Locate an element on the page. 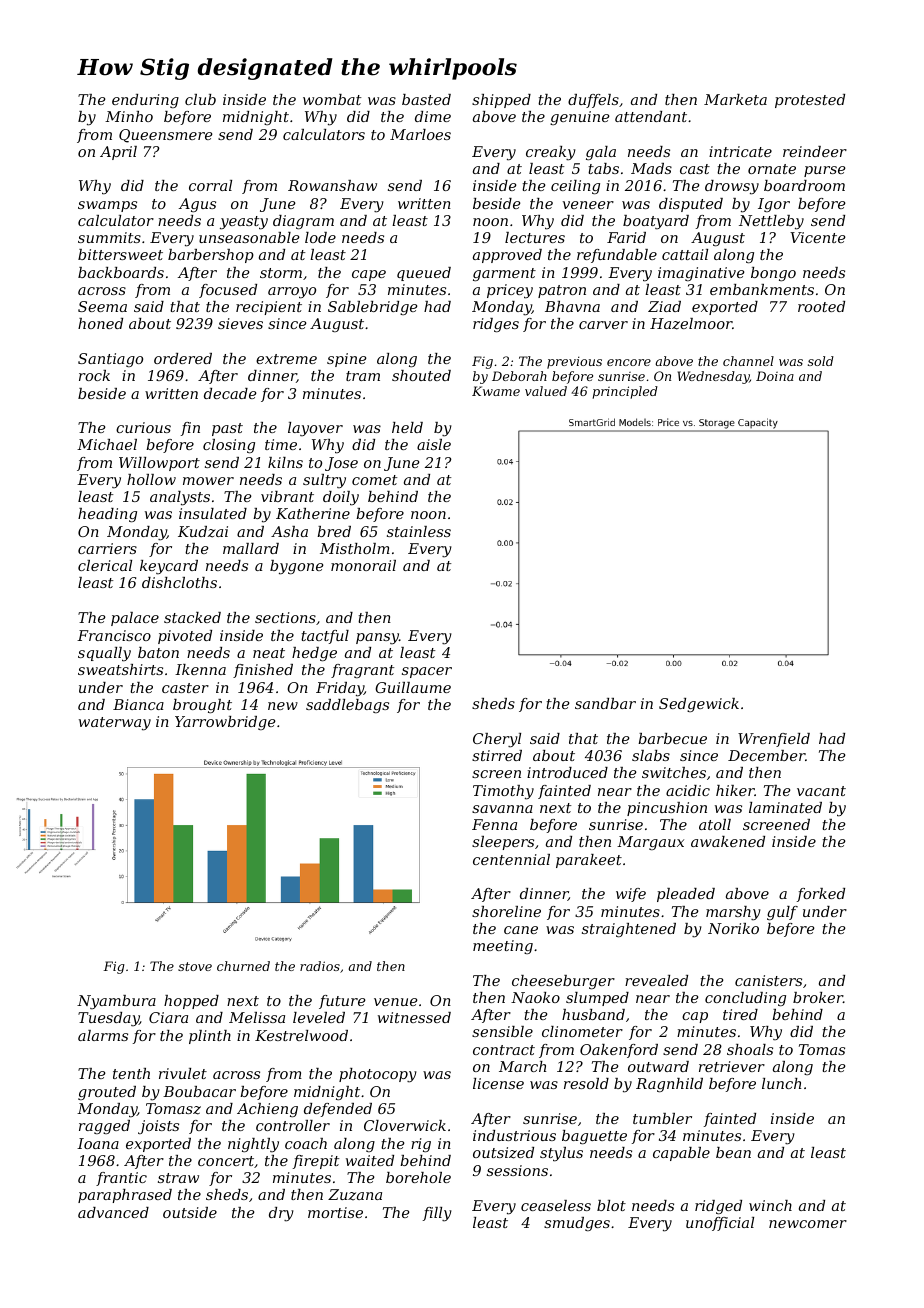  stainless is located at coordinates (419, 531).
